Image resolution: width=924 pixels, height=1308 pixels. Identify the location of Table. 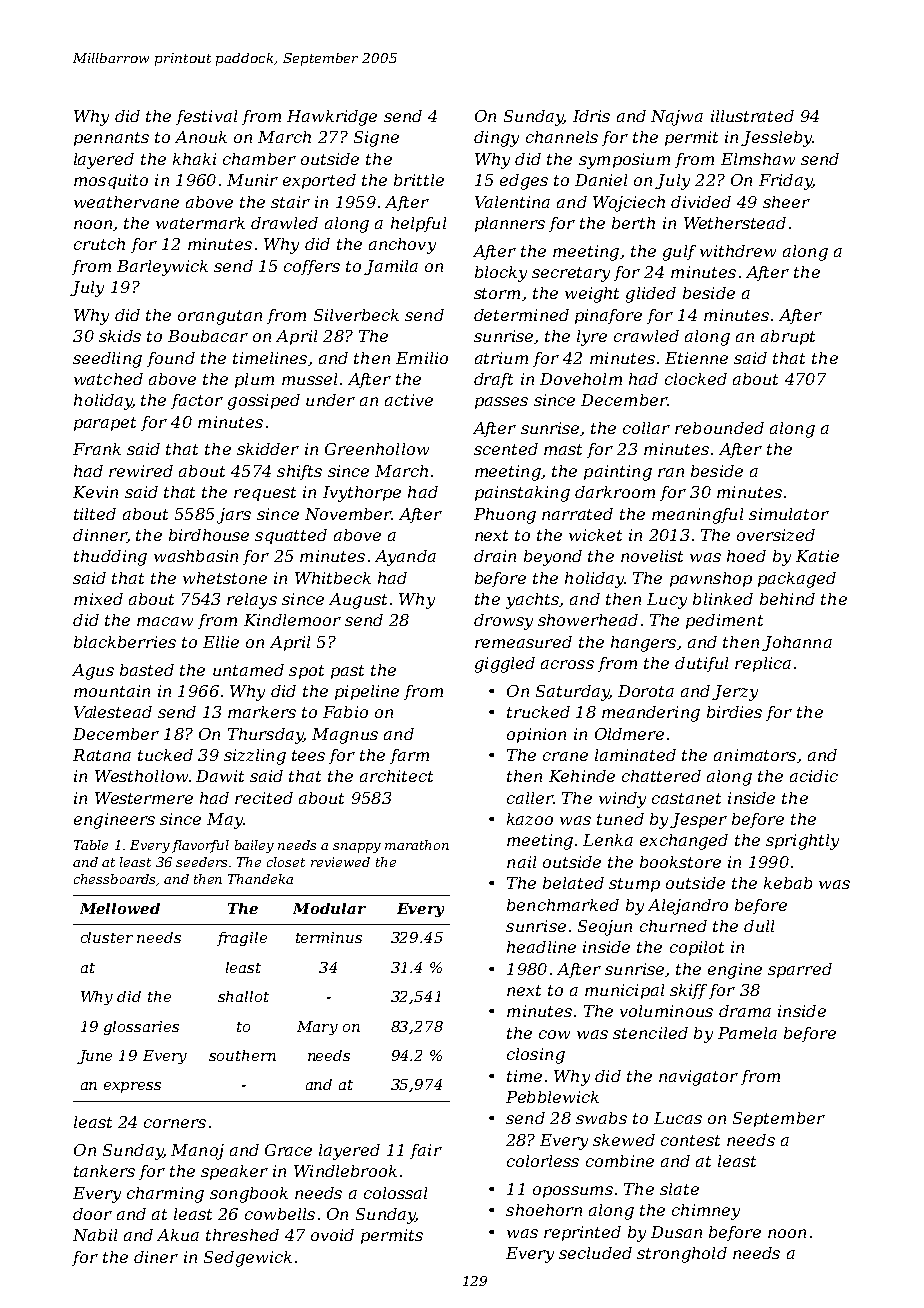
(91, 845).
